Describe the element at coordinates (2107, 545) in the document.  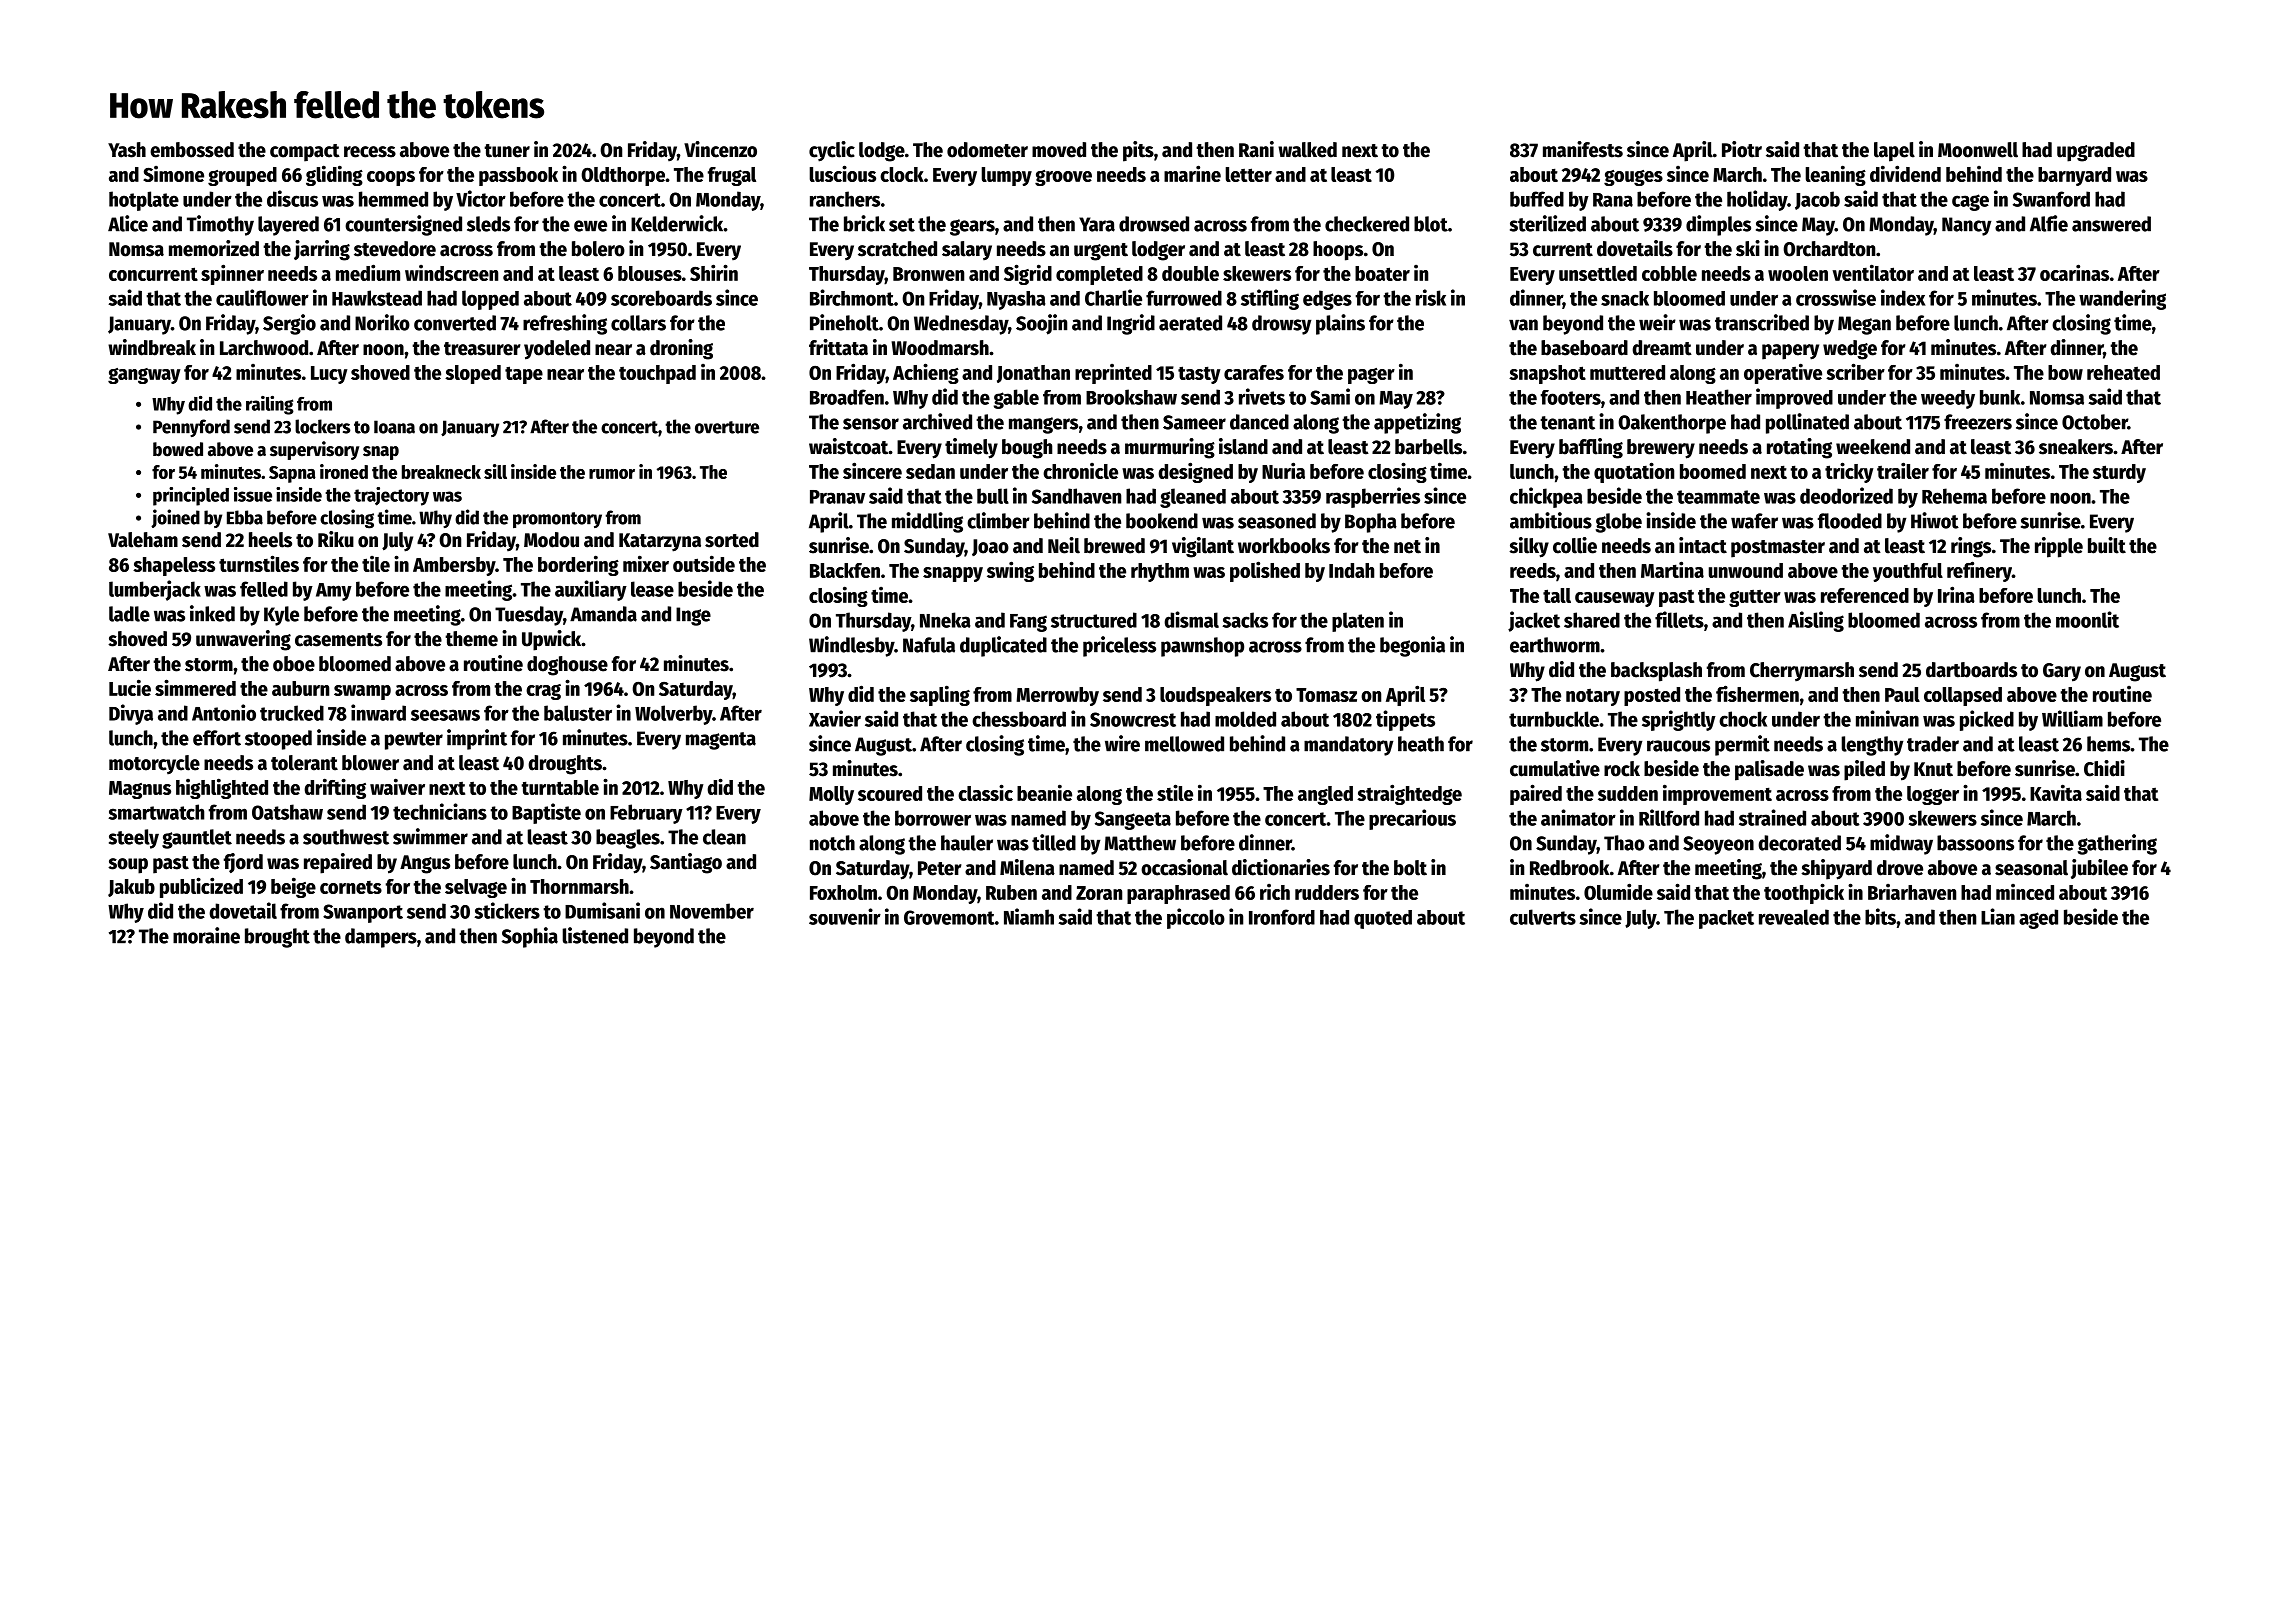
I see `built` at that location.
